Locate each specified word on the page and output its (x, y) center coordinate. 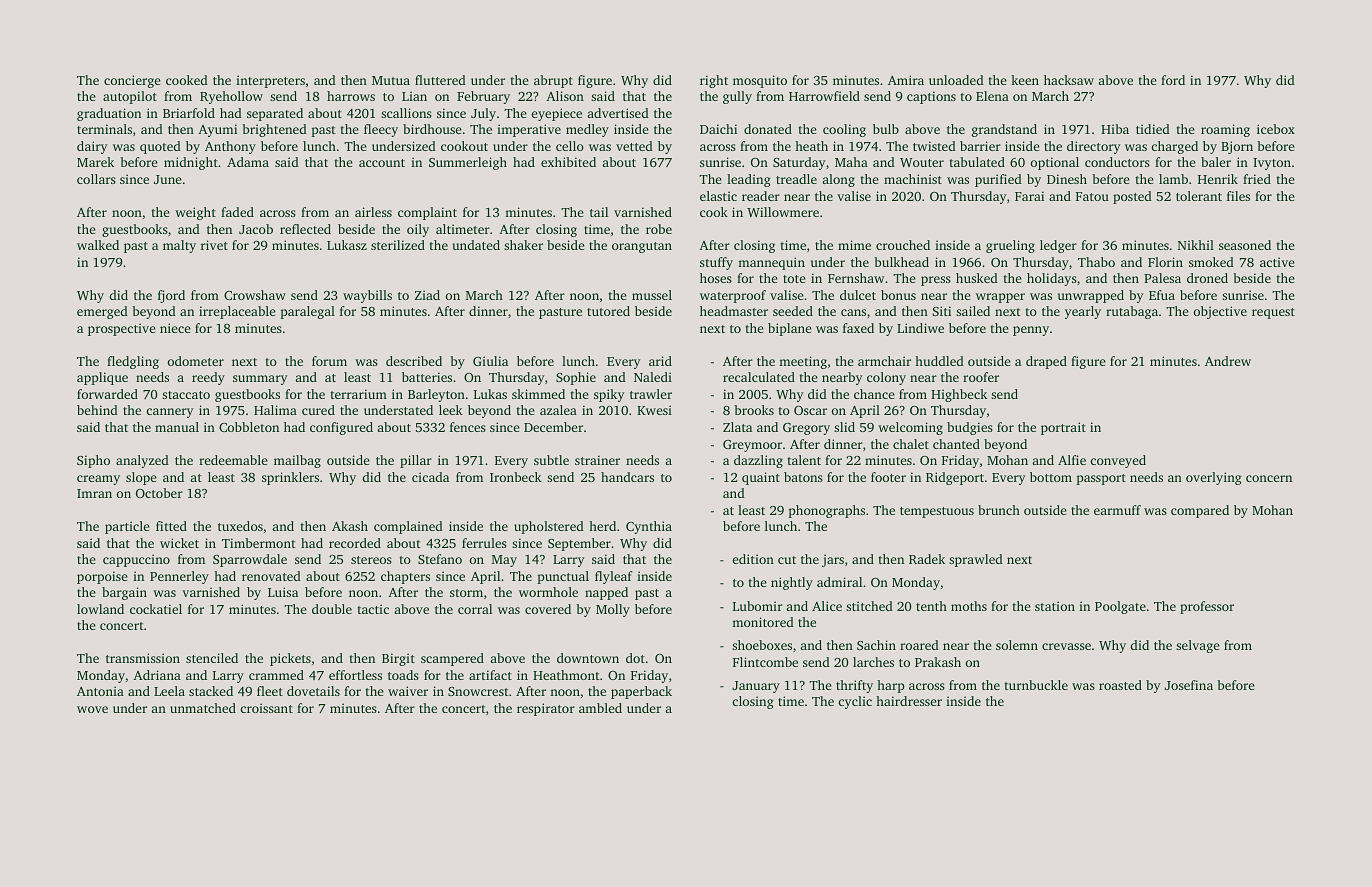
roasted (1120, 685)
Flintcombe (765, 662)
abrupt (553, 81)
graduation (109, 114)
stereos (371, 560)
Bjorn (1237, 147)
